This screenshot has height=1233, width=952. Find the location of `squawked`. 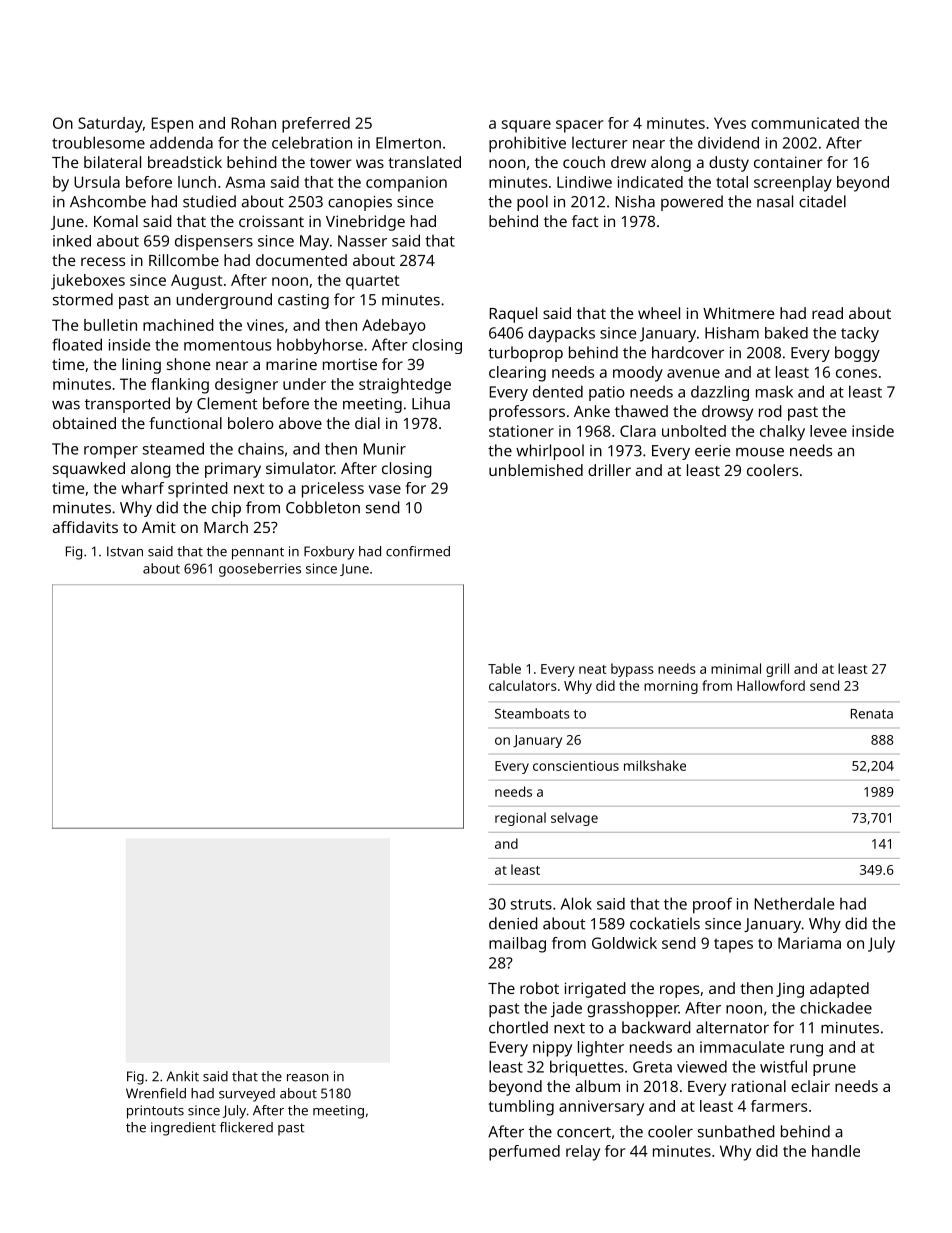

squawked is located at coordinates (89, 470).
